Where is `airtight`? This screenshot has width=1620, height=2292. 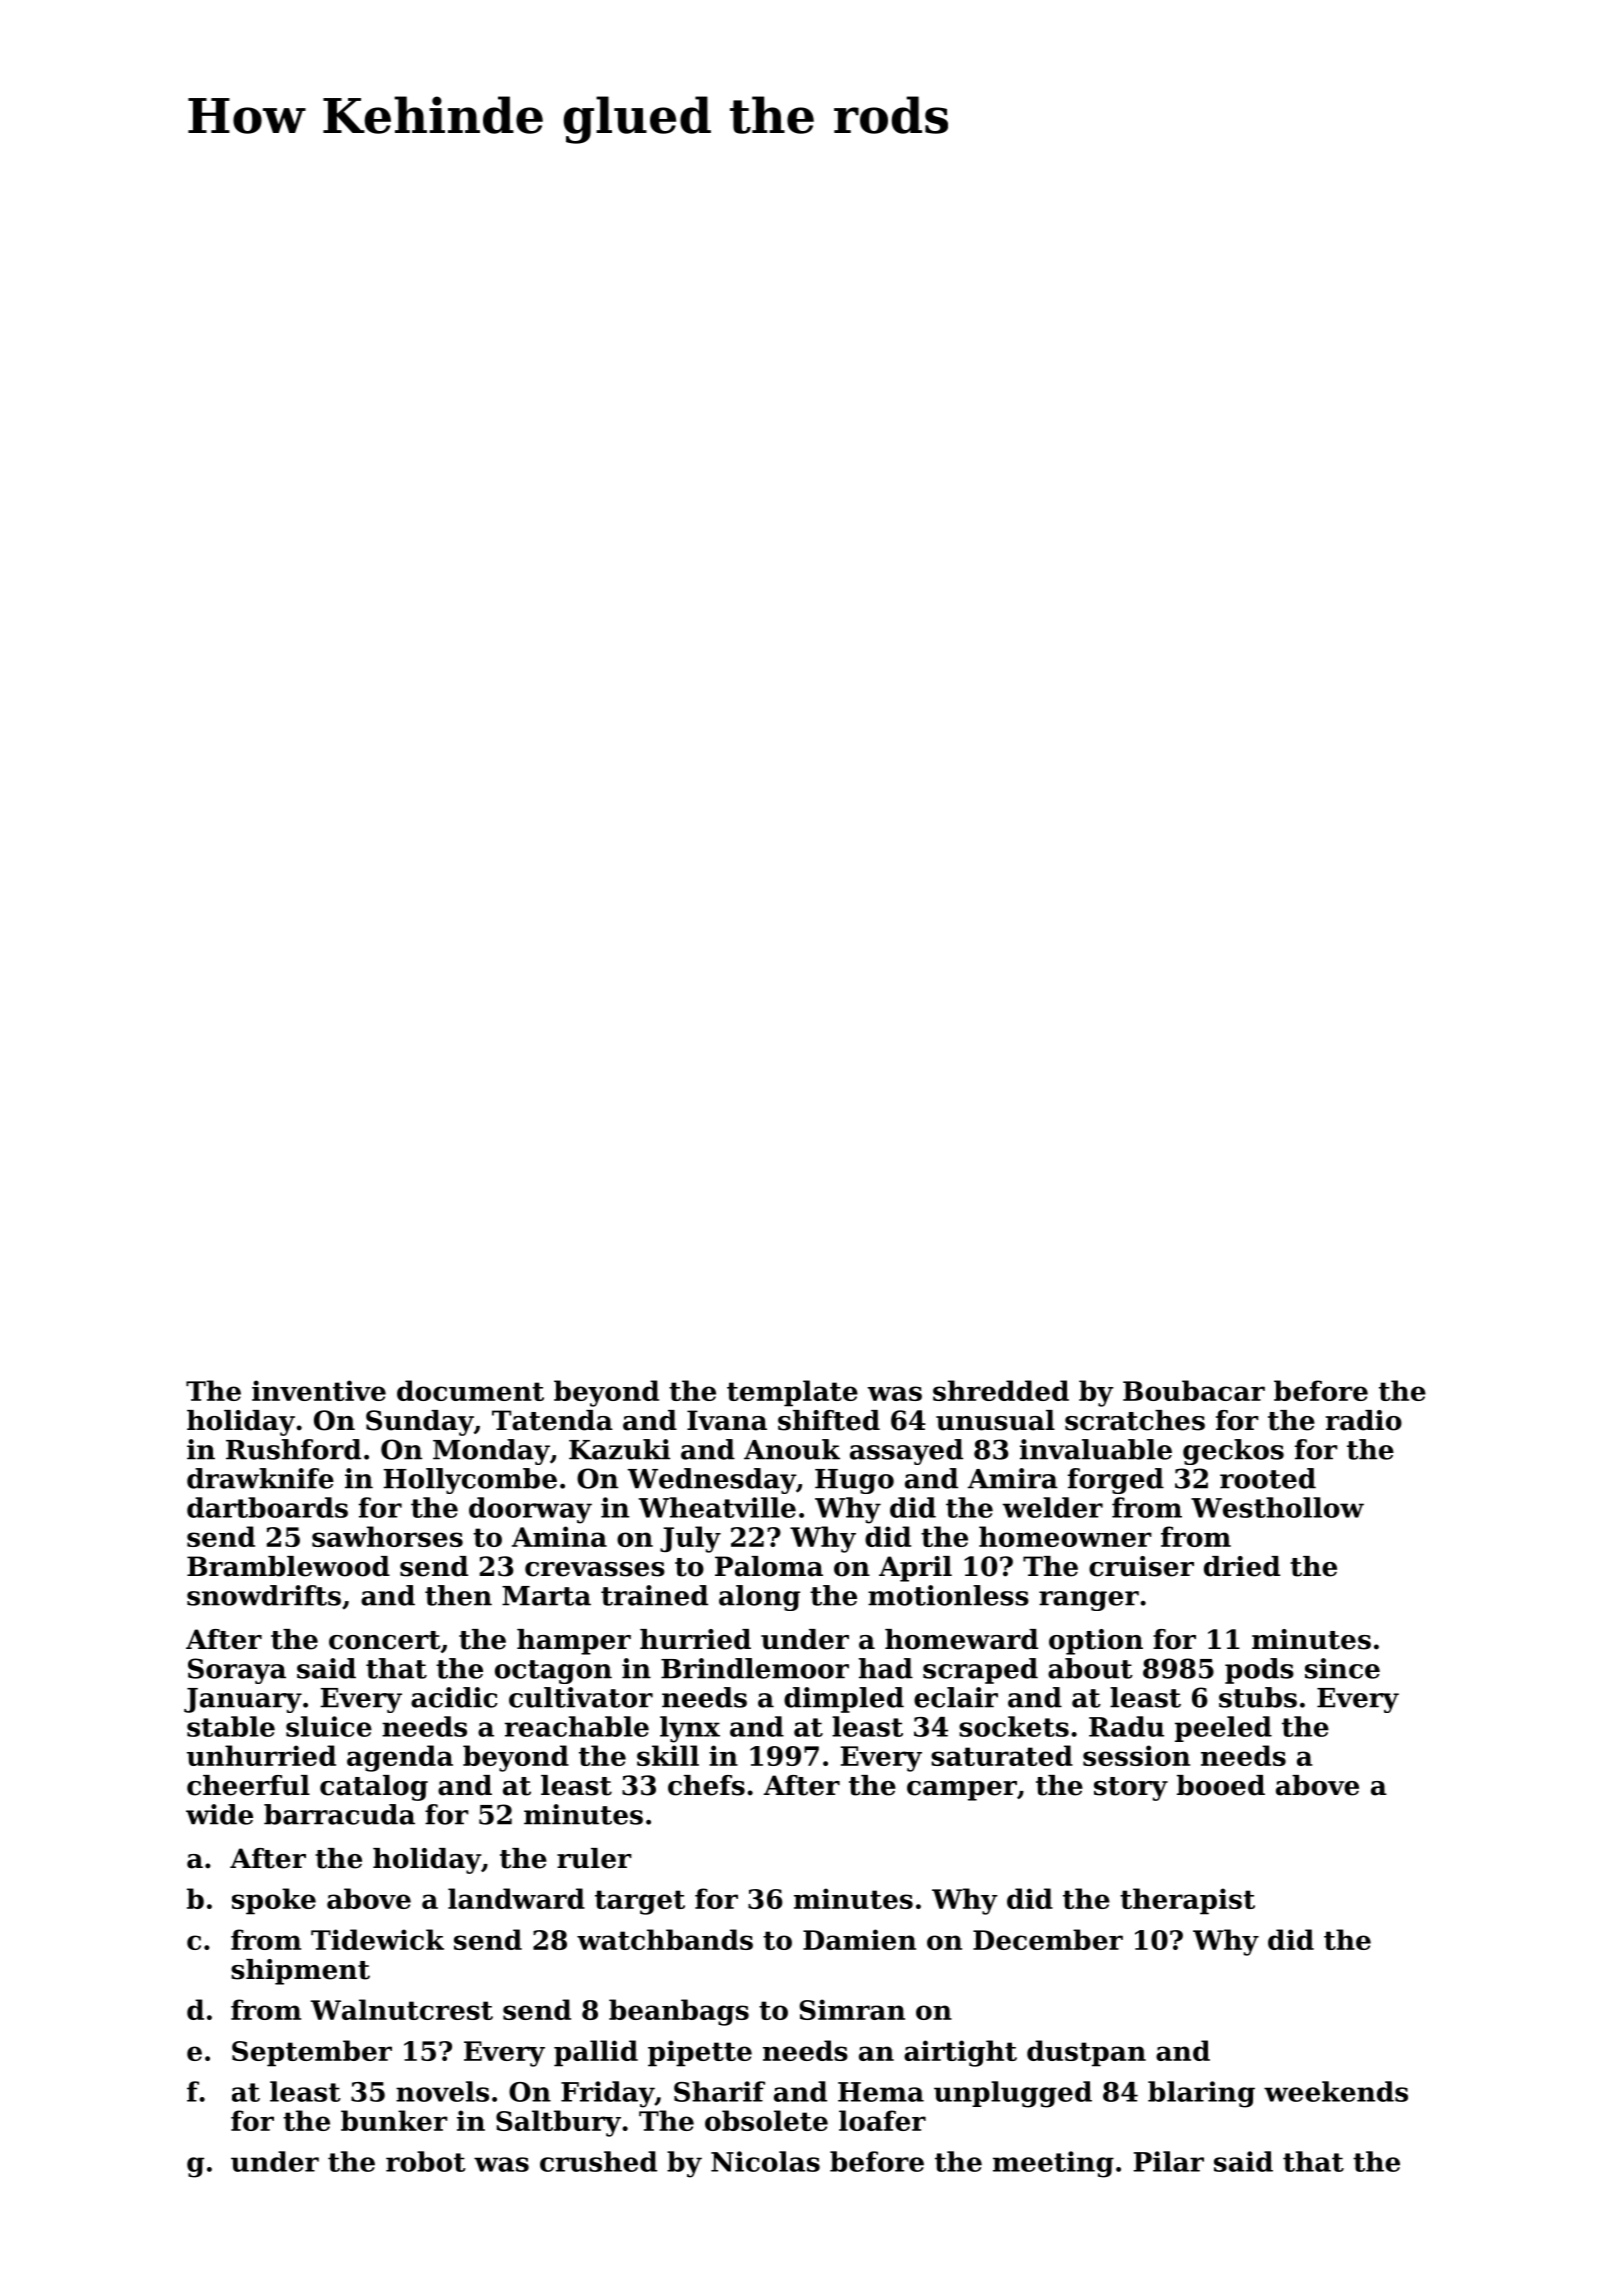 airtight is located at coordinates (960, 2053).
